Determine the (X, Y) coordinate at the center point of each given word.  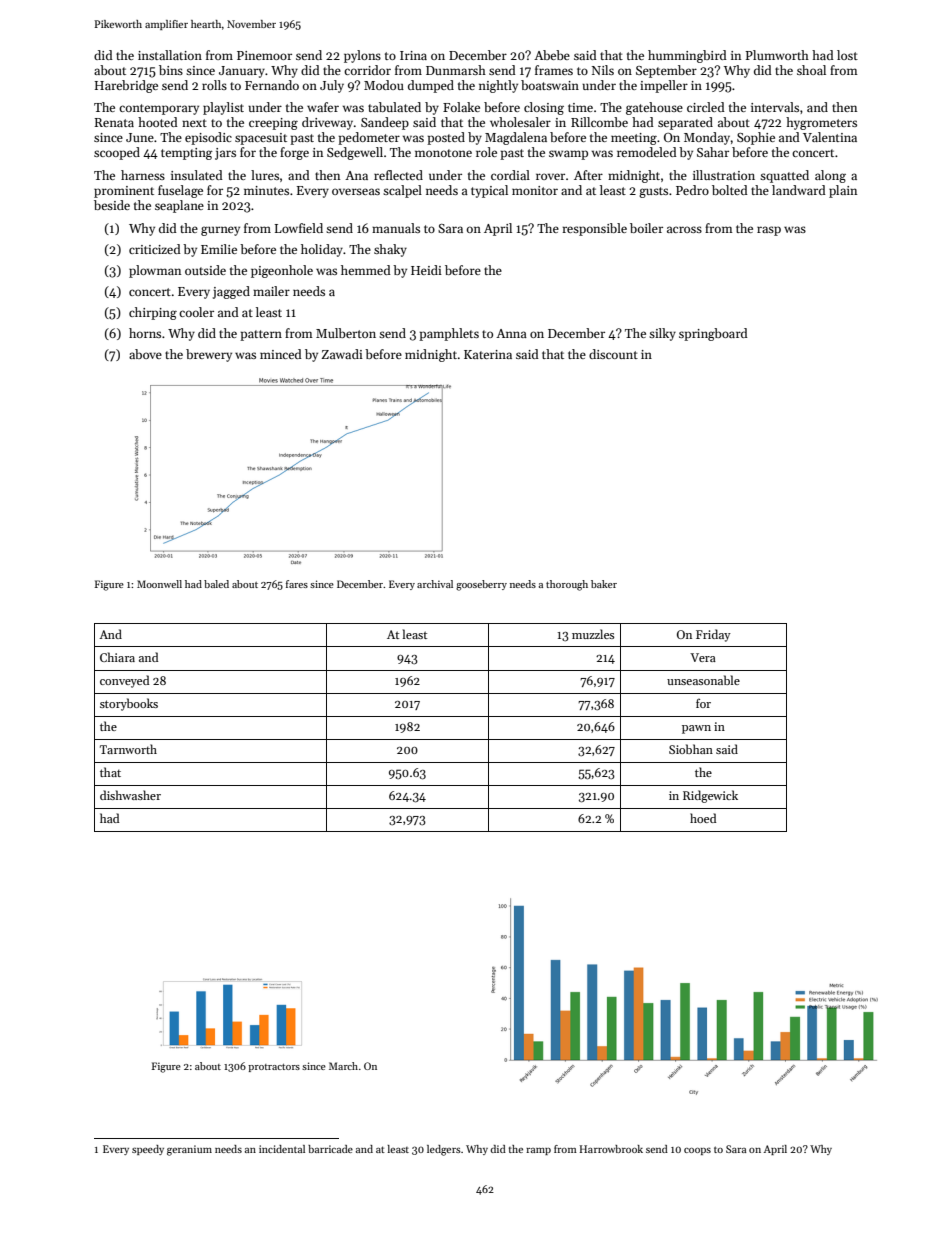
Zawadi (342, 354)
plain (843, 191)
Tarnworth (128, 749)
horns (145, 333)
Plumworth (777, 55)
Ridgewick (710, 796)
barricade (330, 1149)
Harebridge (126, 86)
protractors (274, 1068)
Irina (413, 55)
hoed (703, 818)
